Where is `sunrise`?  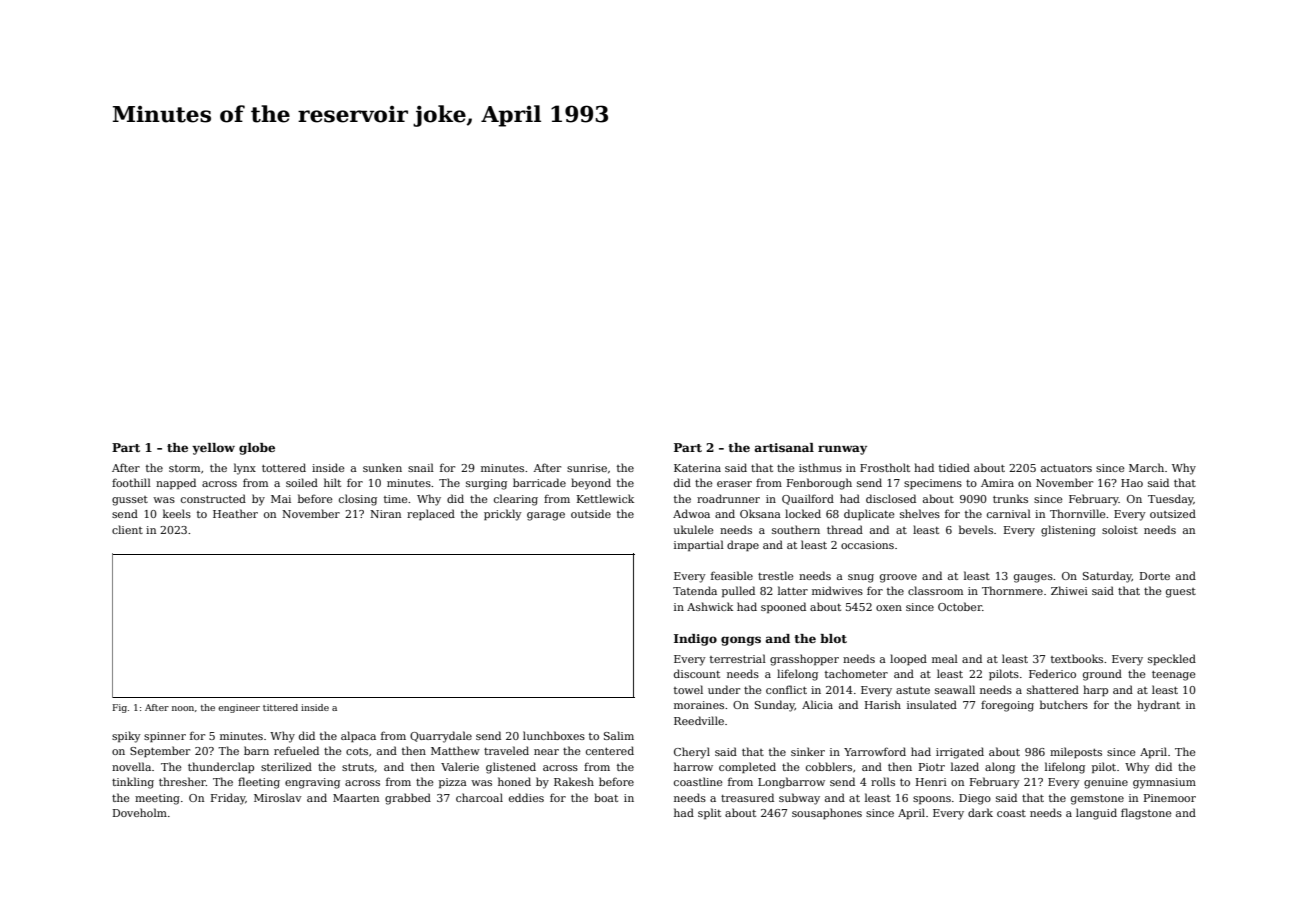 sunrise is located at coordinates (587, 468).
